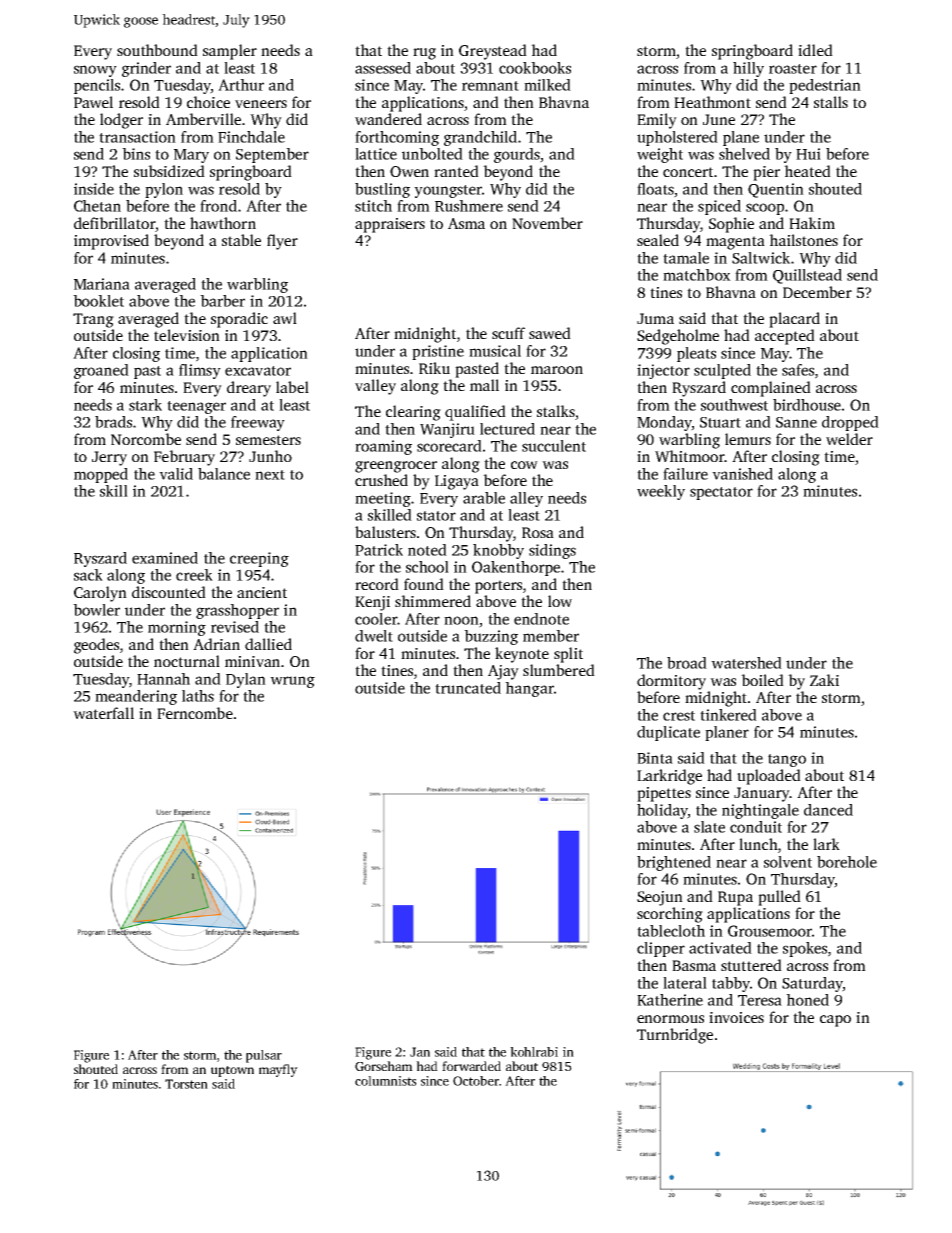 The image size is (952, 1233). I want to click on truncated, so click(468, 688).
